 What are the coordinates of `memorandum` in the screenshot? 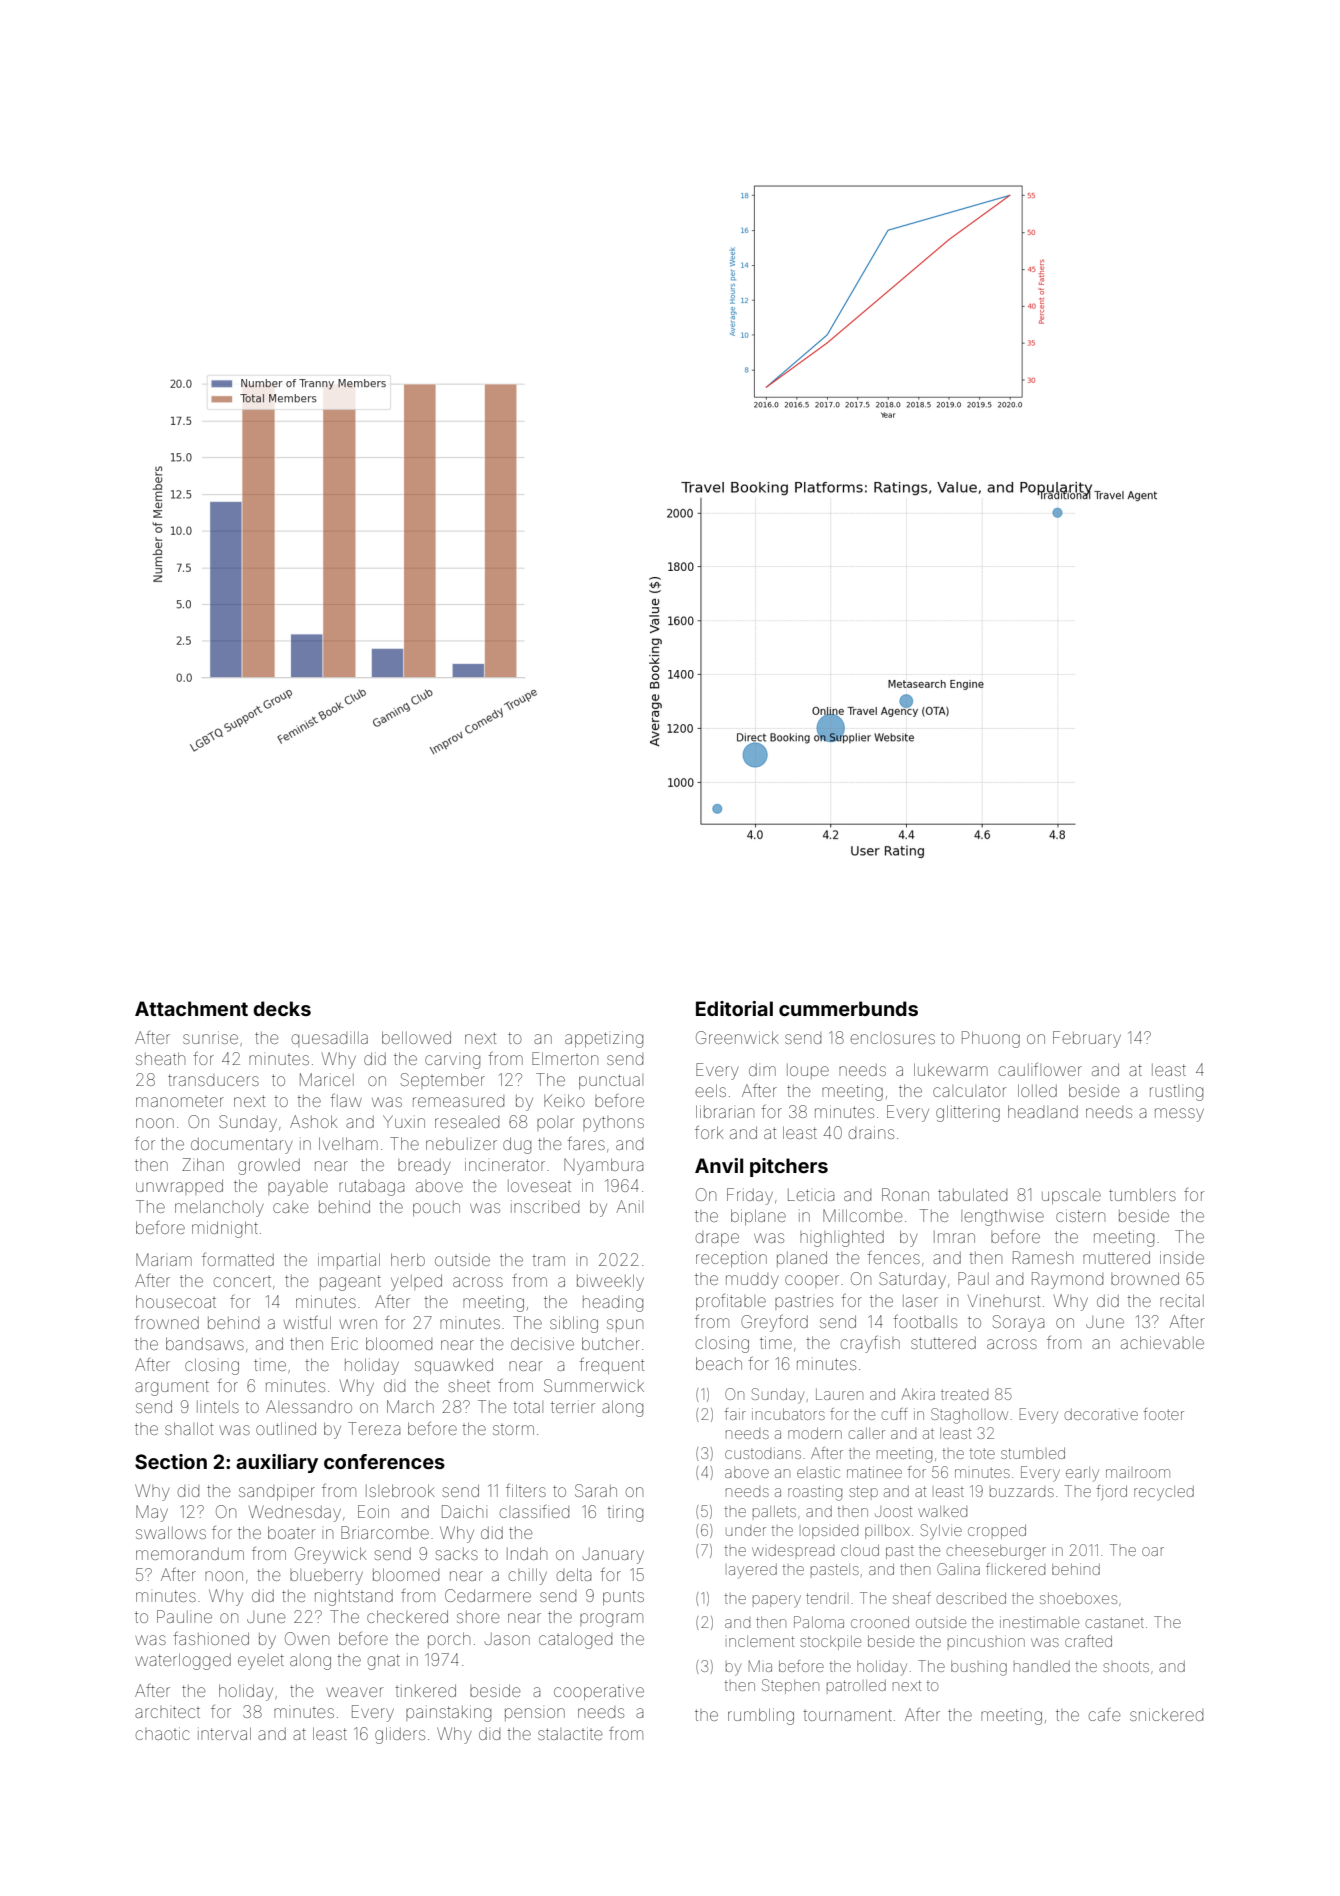 It's located at (190, 1554).
